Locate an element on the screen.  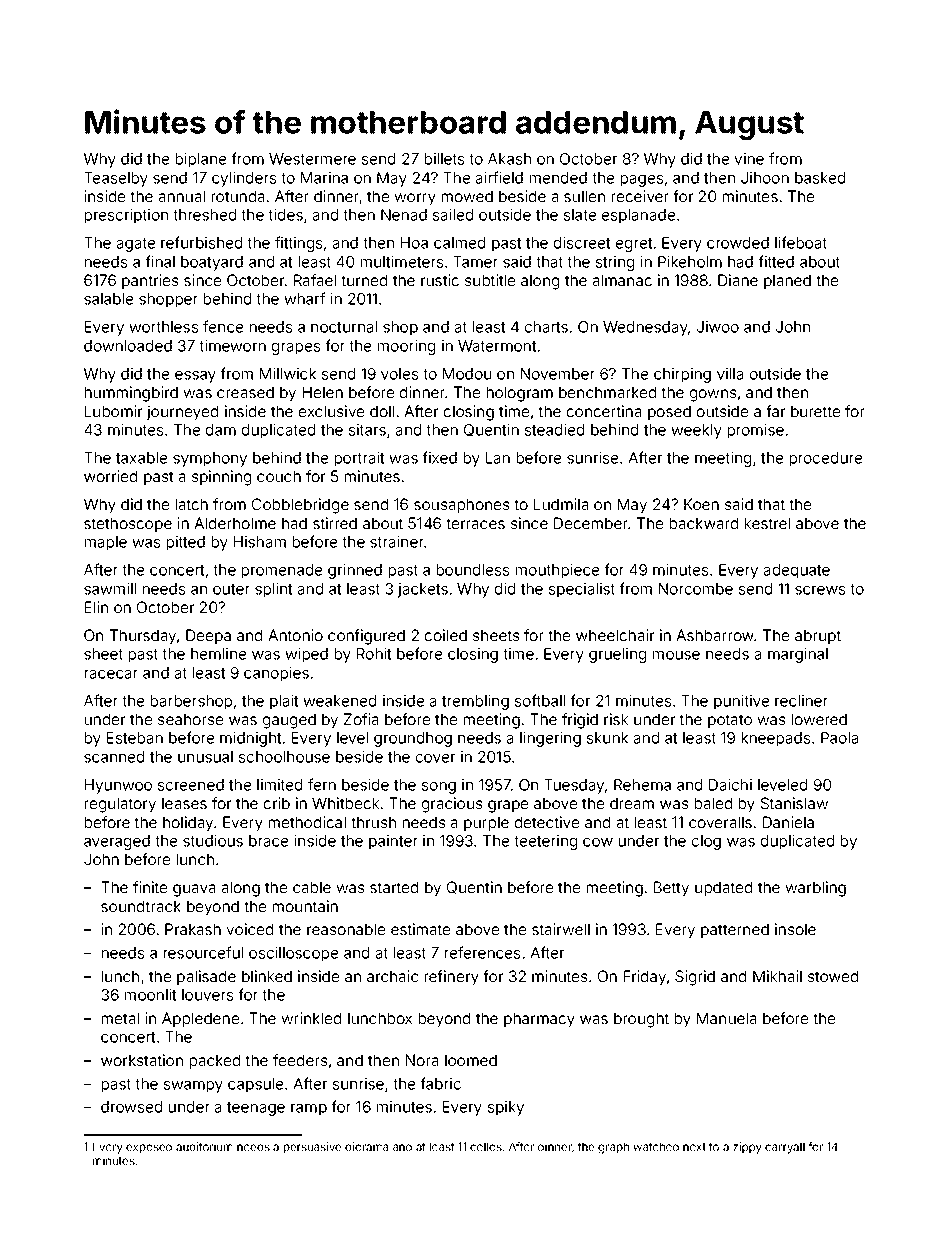
kneepads is located at coordinates (776, 739).
